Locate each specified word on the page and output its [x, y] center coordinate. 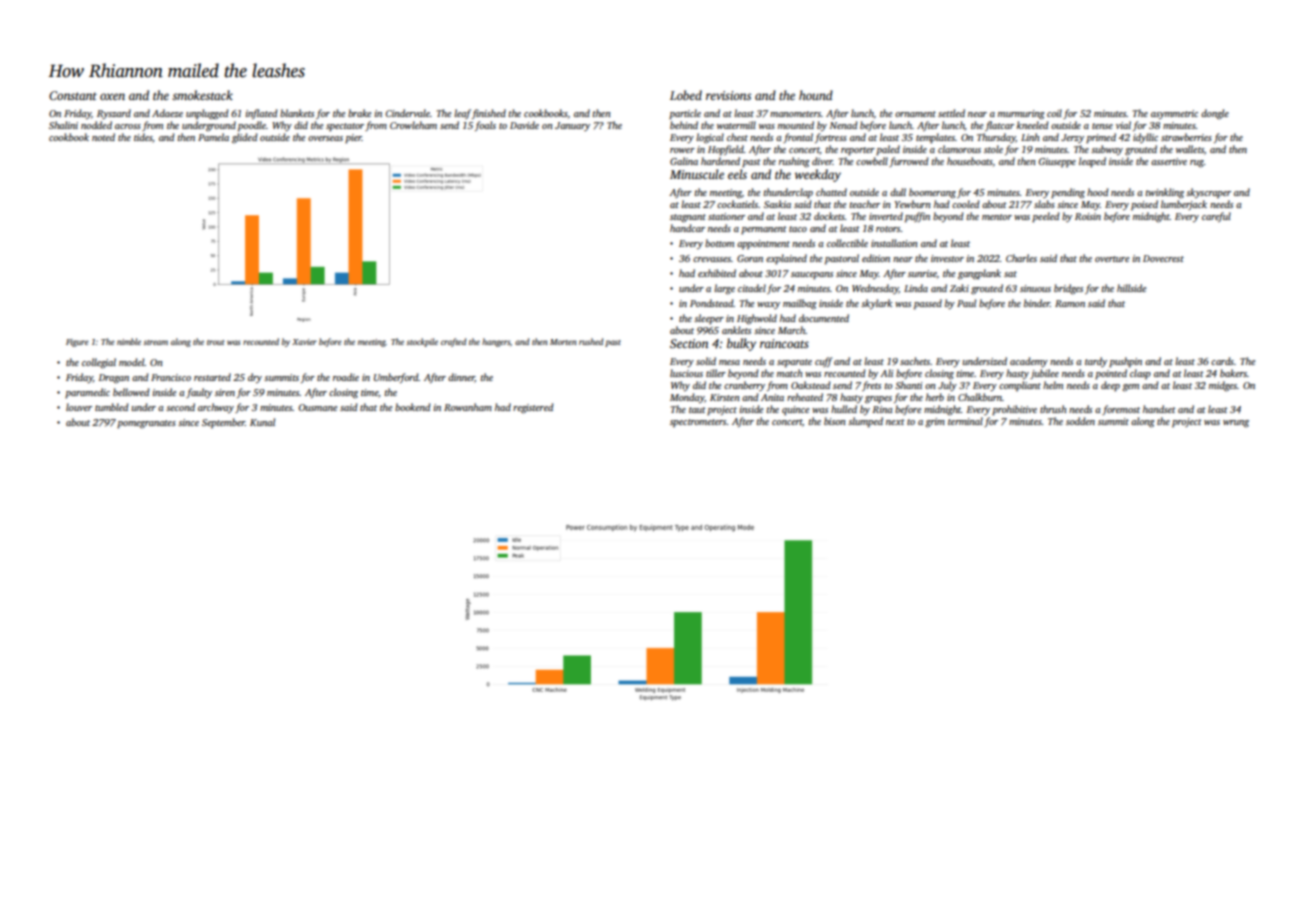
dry [255, 378]
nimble [129, 341]
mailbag [800, 304]
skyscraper [1208, 193]
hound [816, 95]
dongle [1215, 114]
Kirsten [725, 397]
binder [1037, 303]
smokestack [202, 95]
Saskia [777, 204]
